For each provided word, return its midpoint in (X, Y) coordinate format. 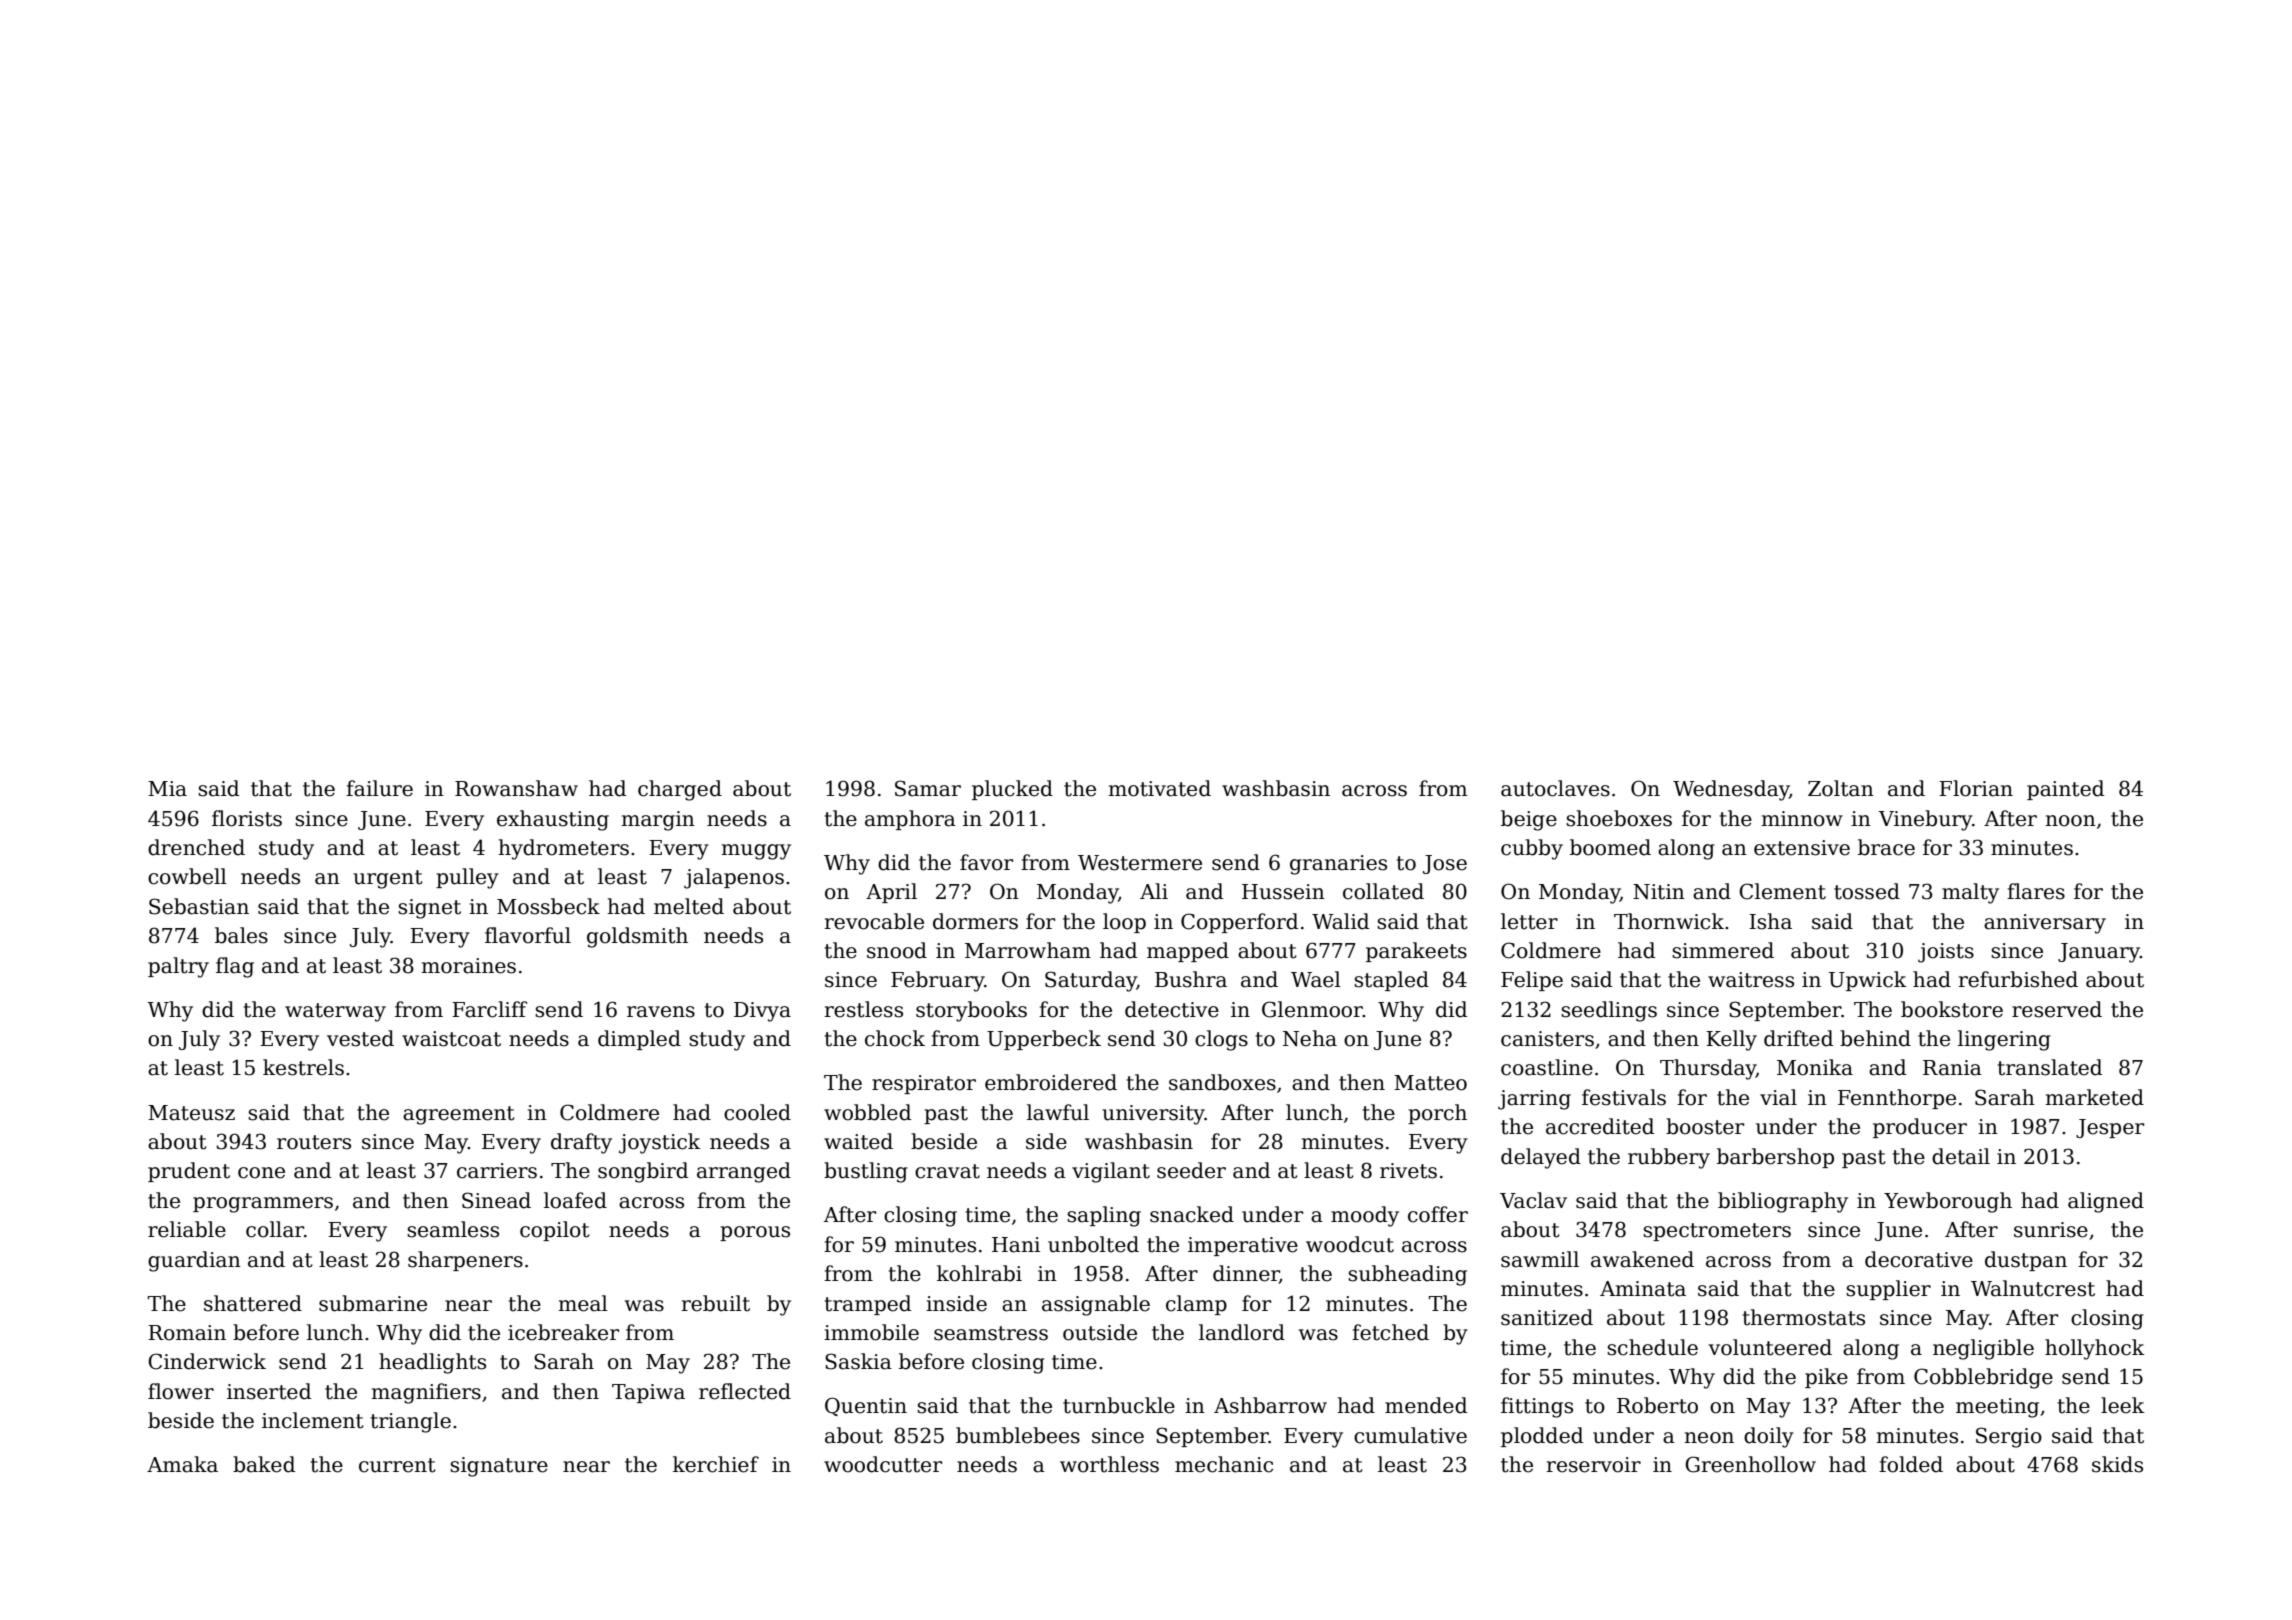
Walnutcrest (2033, 1288)
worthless (1109, 1464)
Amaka (182, 1464)
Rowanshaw (516, 788)
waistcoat (451, 1039)
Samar (928, 788)
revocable (874, 921)
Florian (1976, 788)
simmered (1723, 950)
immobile (871, 1332)
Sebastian (199, 906)
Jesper (2110, 1128)
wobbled (867, 1112)
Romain (187, 1333)
